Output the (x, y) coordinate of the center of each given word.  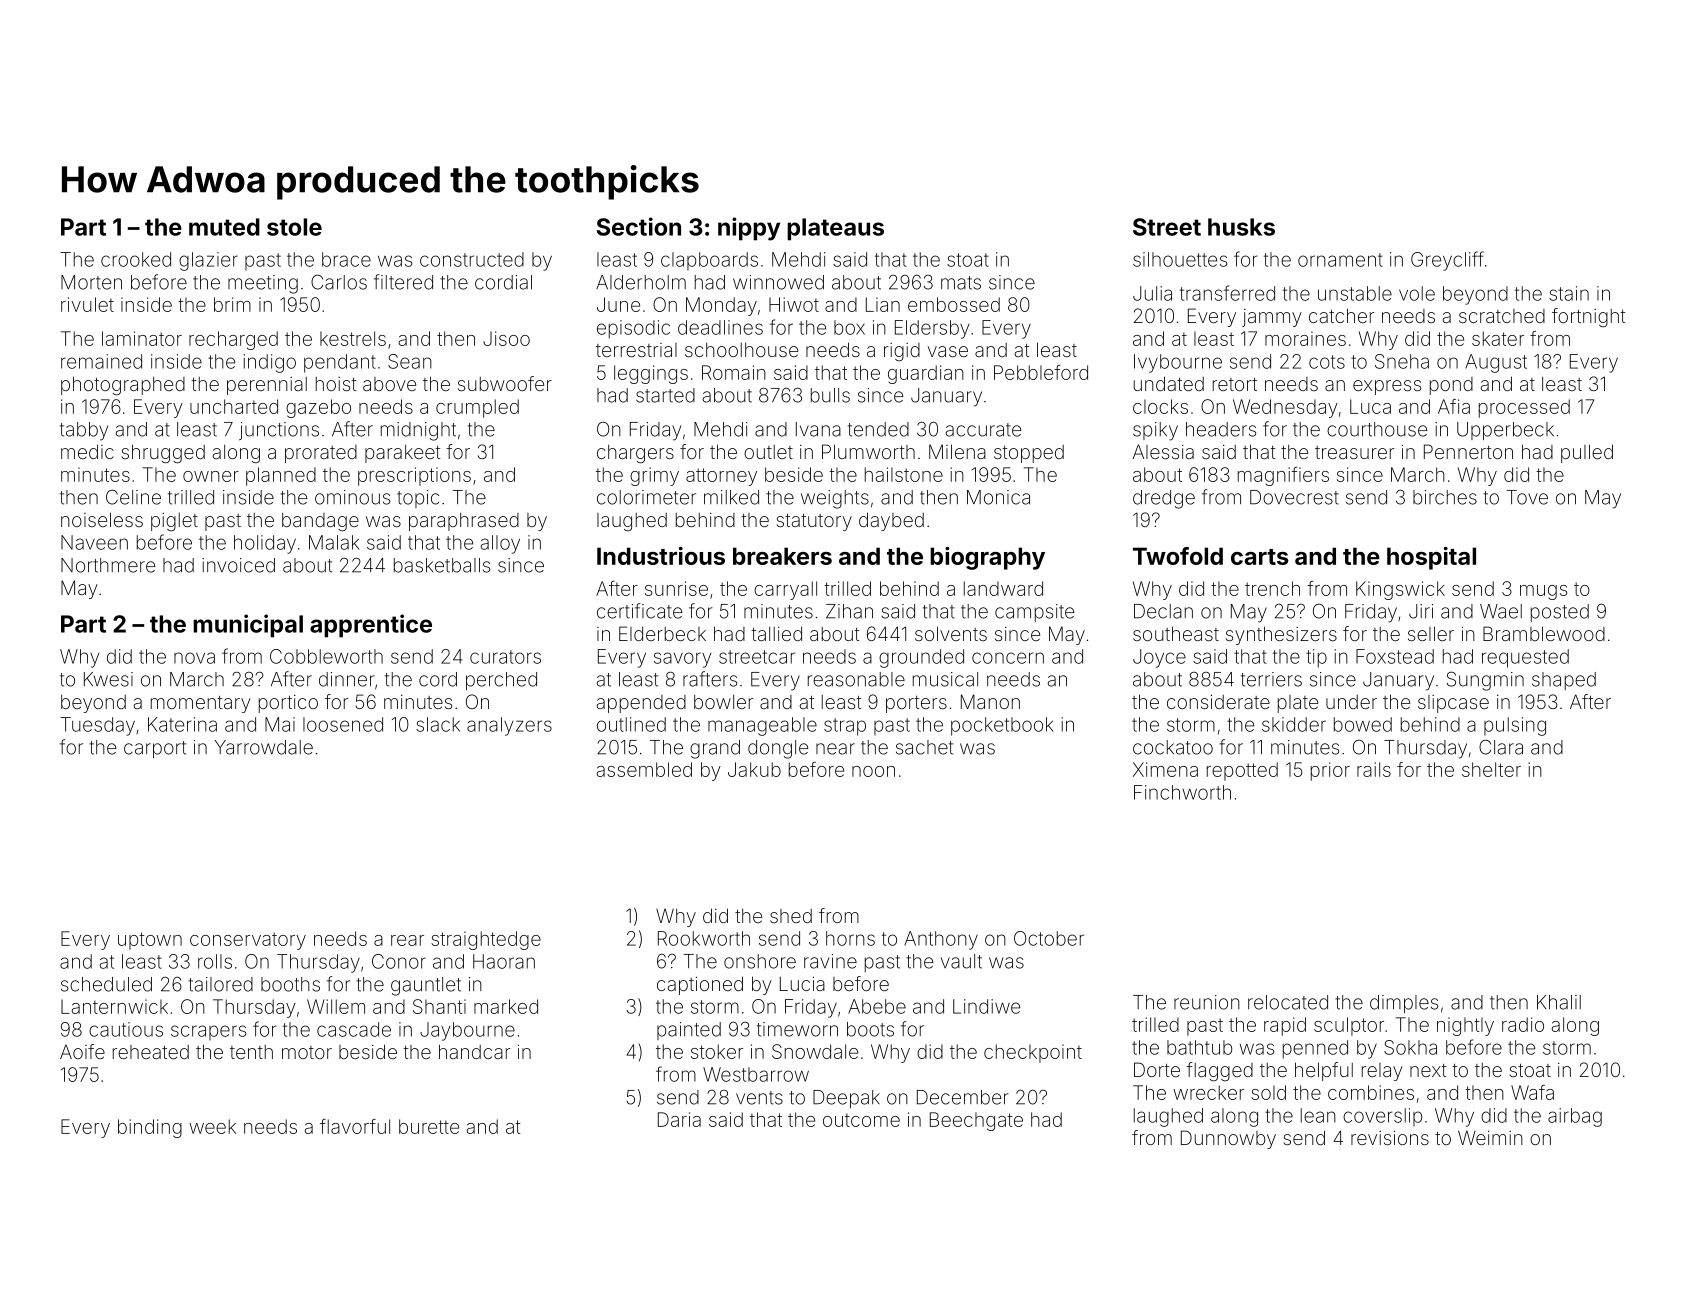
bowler (723, 702)
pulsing (1515, 726)
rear (407, 940)
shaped (1564, 681)
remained (101, 361)
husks (1241, 227)
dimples (1404, 1004)
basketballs (442, 565)
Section (639, 226)
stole (294, 227)
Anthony (941, 940)
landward (1003, 588)
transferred (1227, 293)
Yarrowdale (263, 747)
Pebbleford (1041, 372)
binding (150, 1128)
